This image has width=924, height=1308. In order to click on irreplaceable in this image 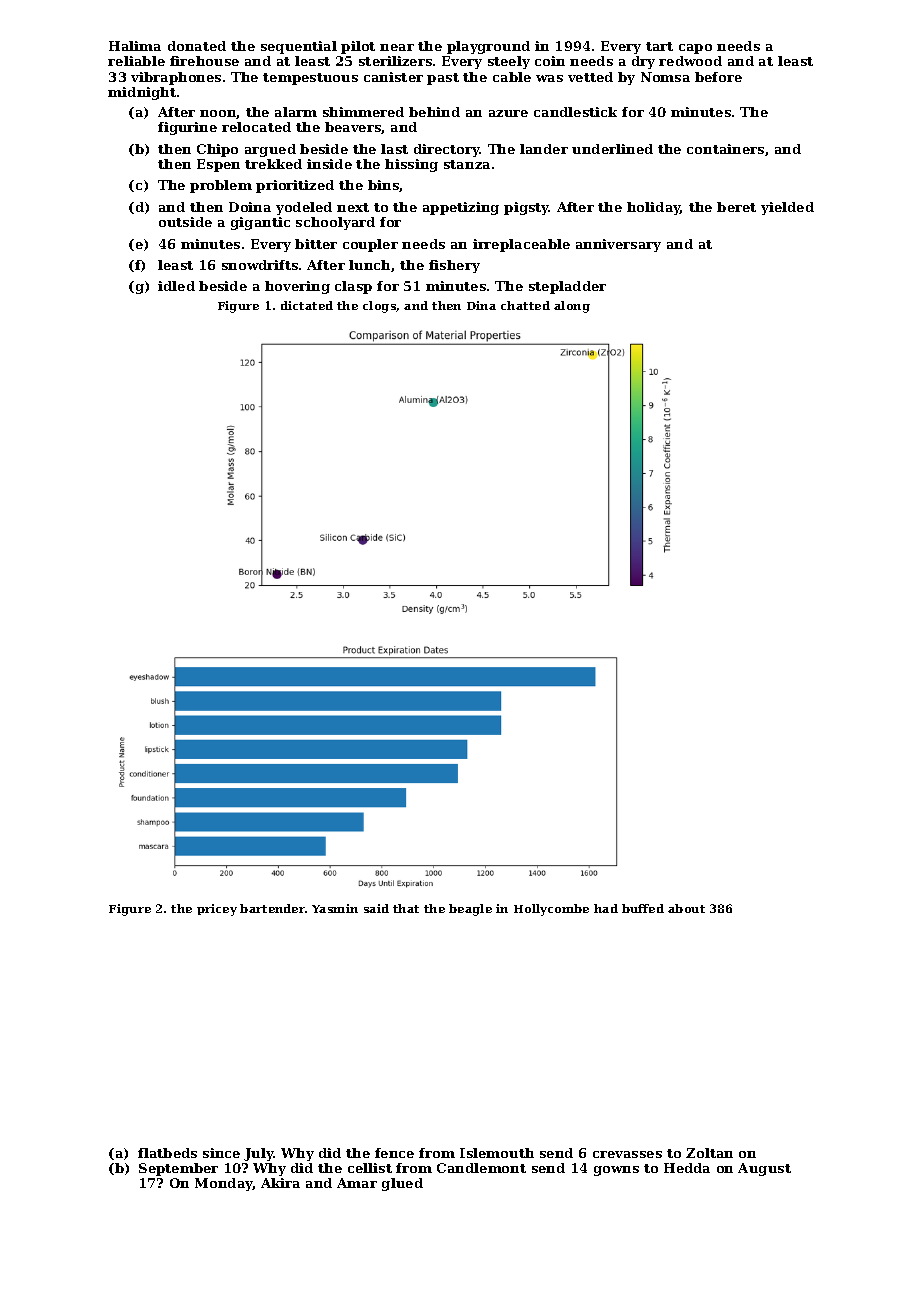, I will do `click(521, 245)`.
